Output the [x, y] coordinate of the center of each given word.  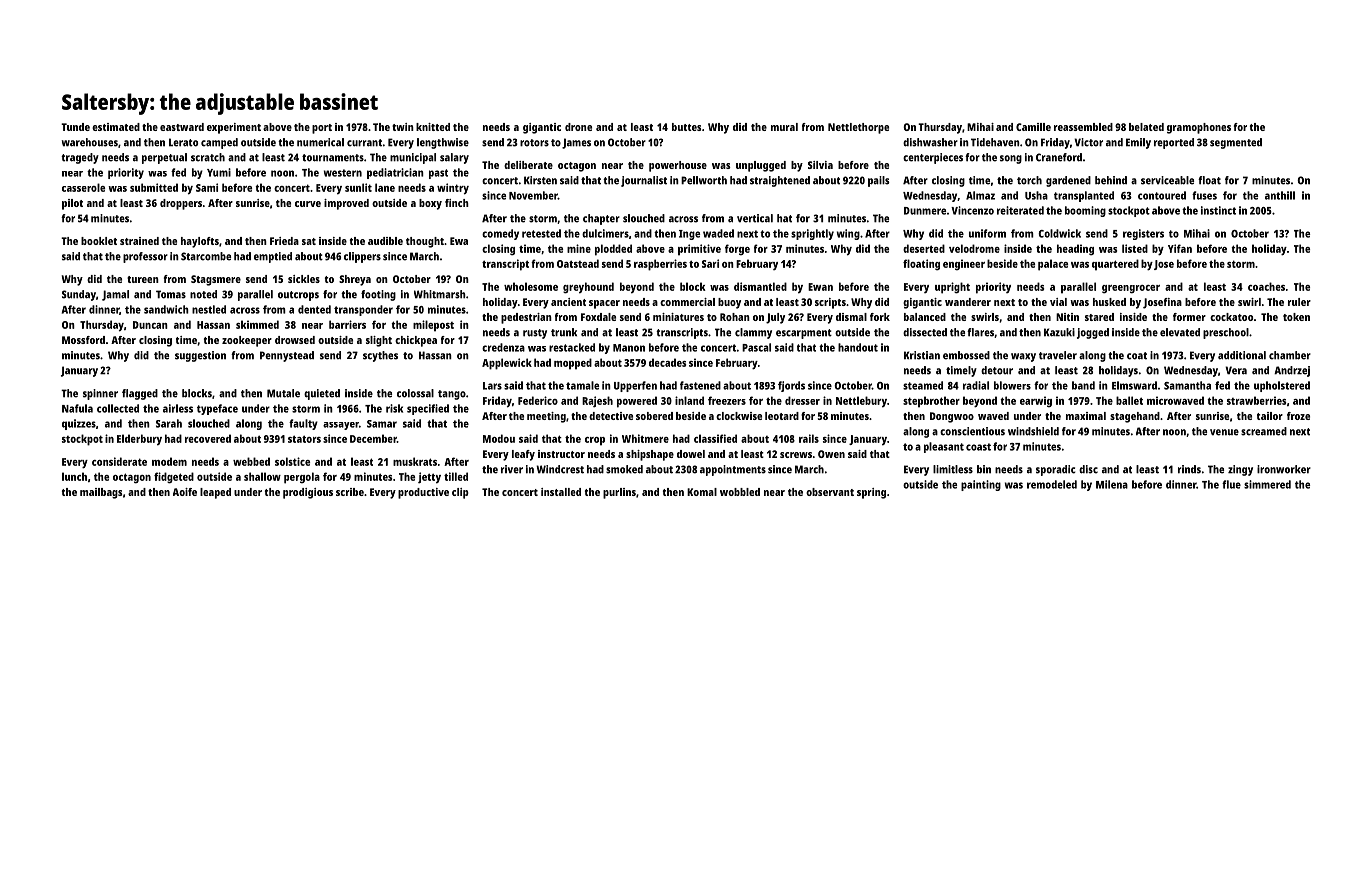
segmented [1236, 143]
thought [425, 242]
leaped [215, 493]
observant [830, 492]
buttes [687, 127]
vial [1058, 302]
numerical [320, 142]
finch [457, 203]
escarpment [804, 334]
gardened [1068, 181]
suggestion [200, 356]
